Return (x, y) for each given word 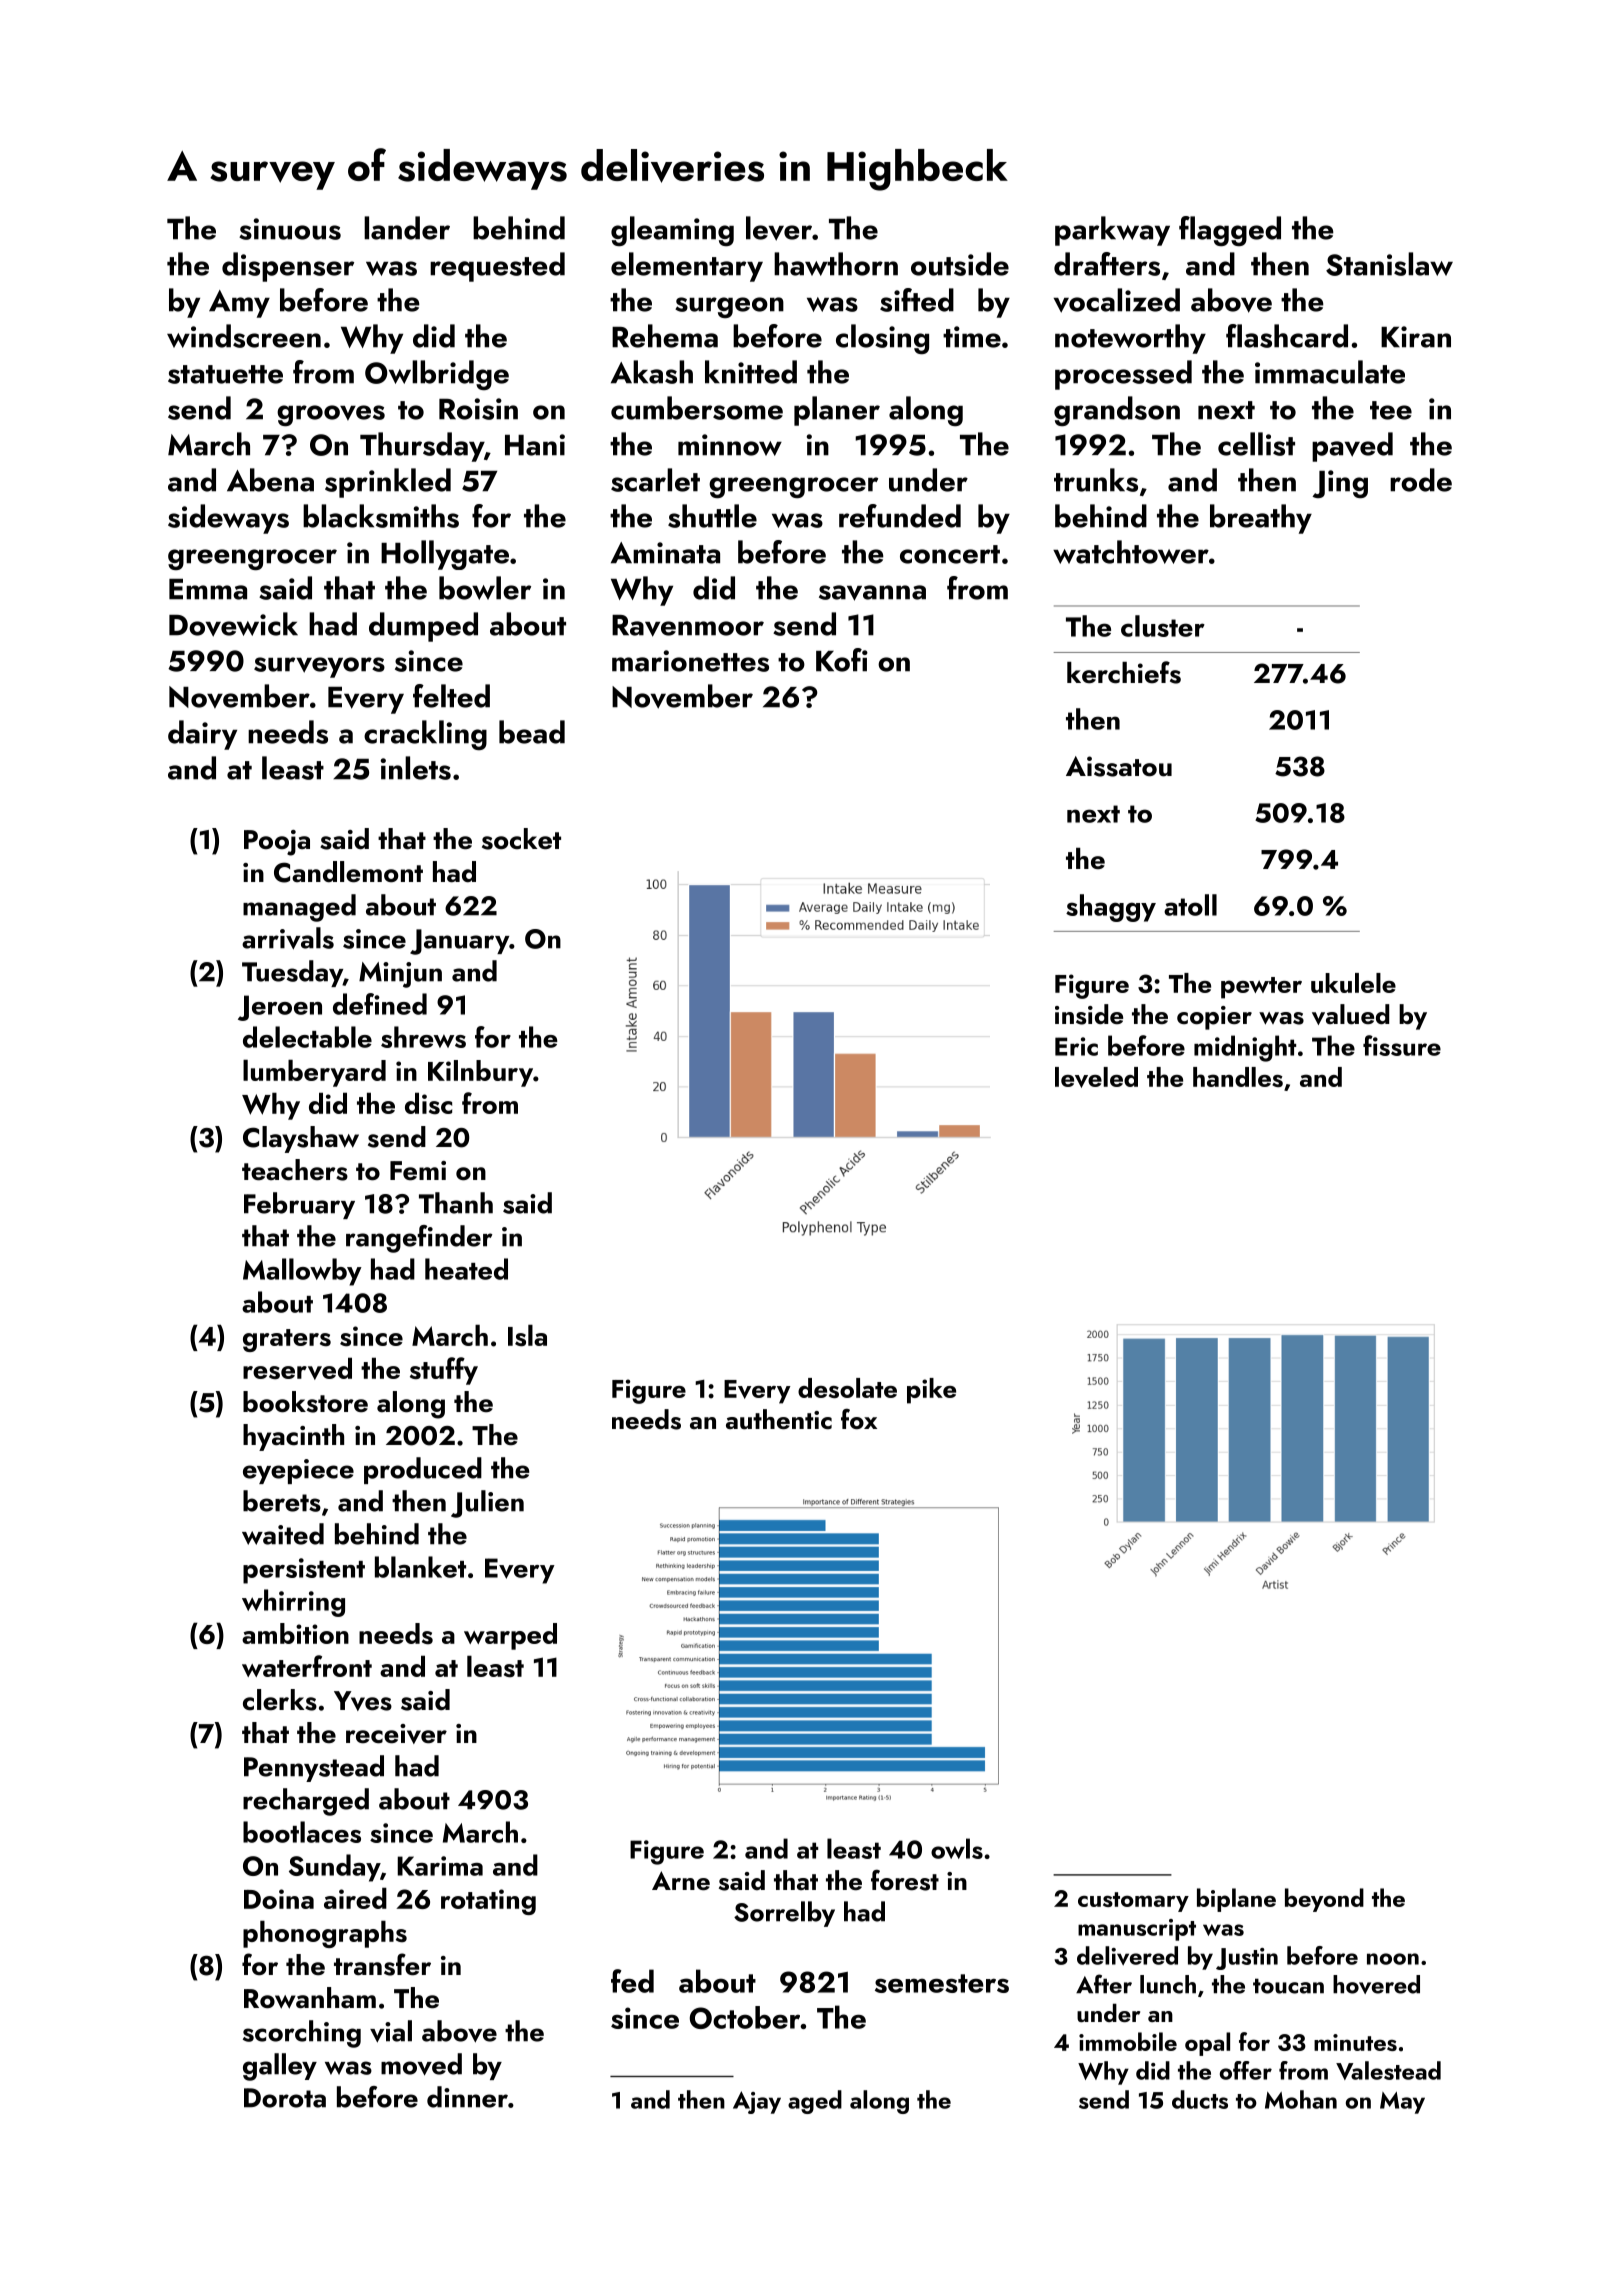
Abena (270, 480)
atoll (1190, 905)
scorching (302, 2034)
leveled (1096, 1077)
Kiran (1416, 337)
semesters (942, 1983)
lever (779, 228)
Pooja (277, 843)
